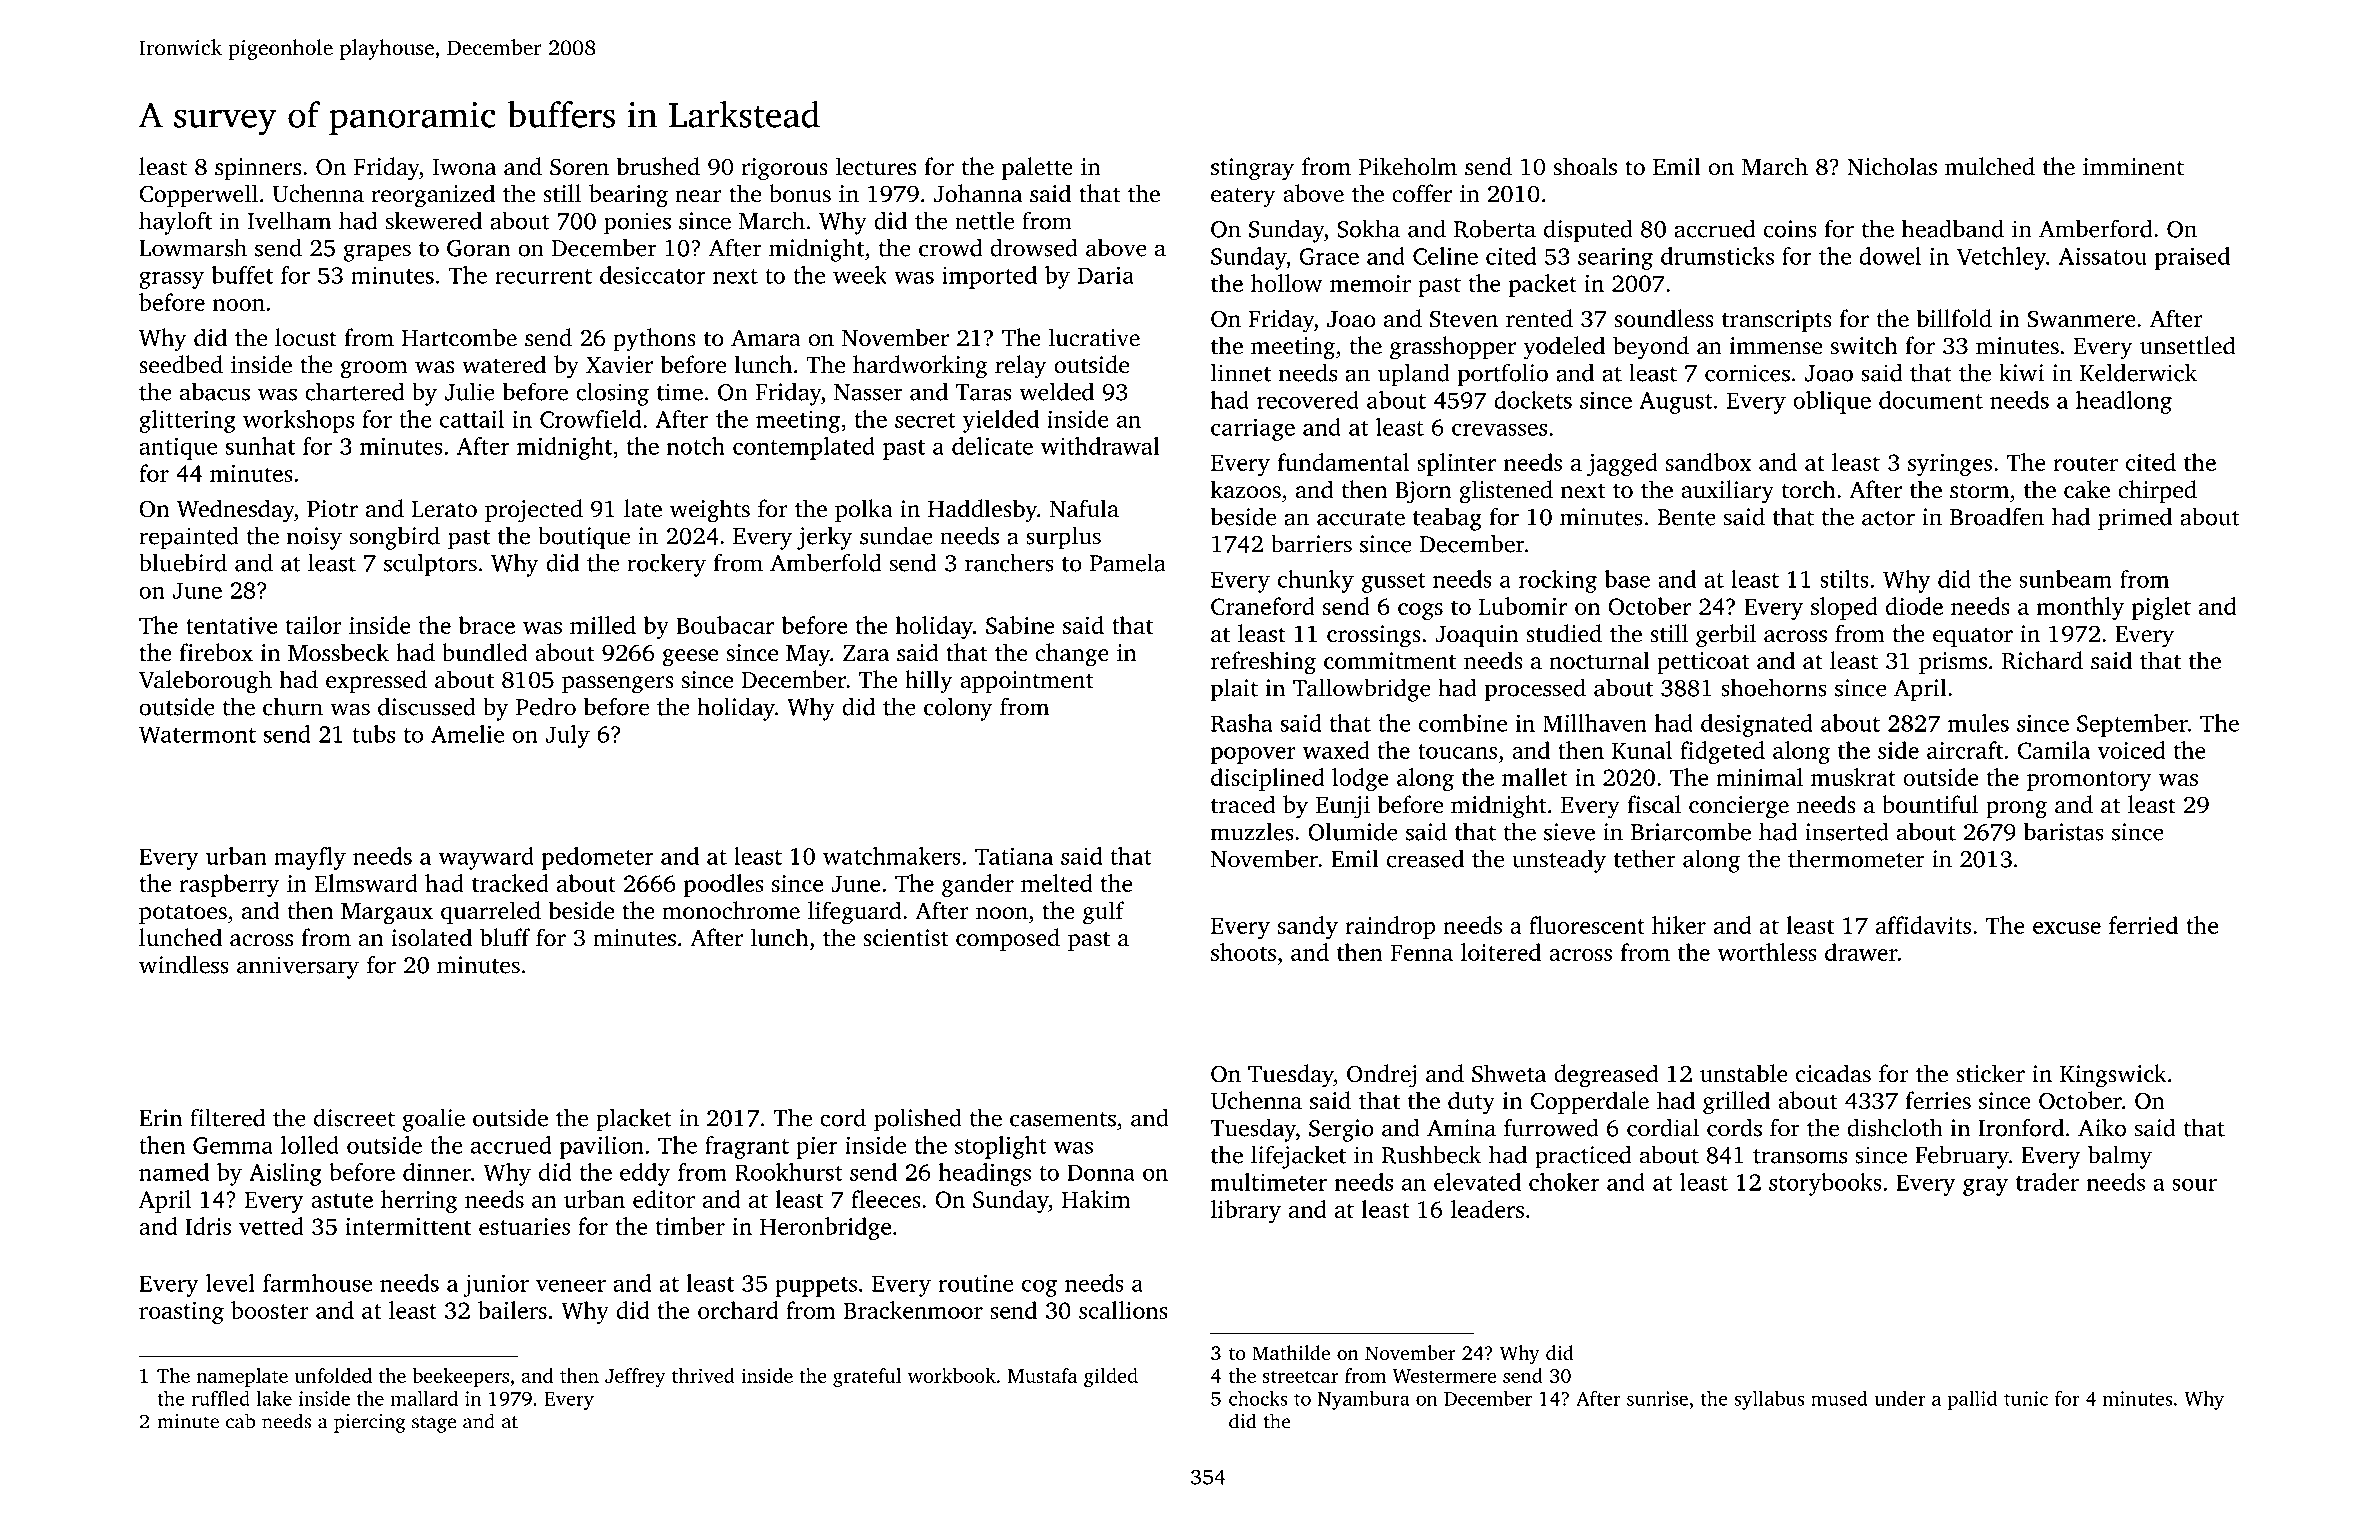 This screenshot has width=2380, height=1540. I want to click on stage, so click(434, 1424).
